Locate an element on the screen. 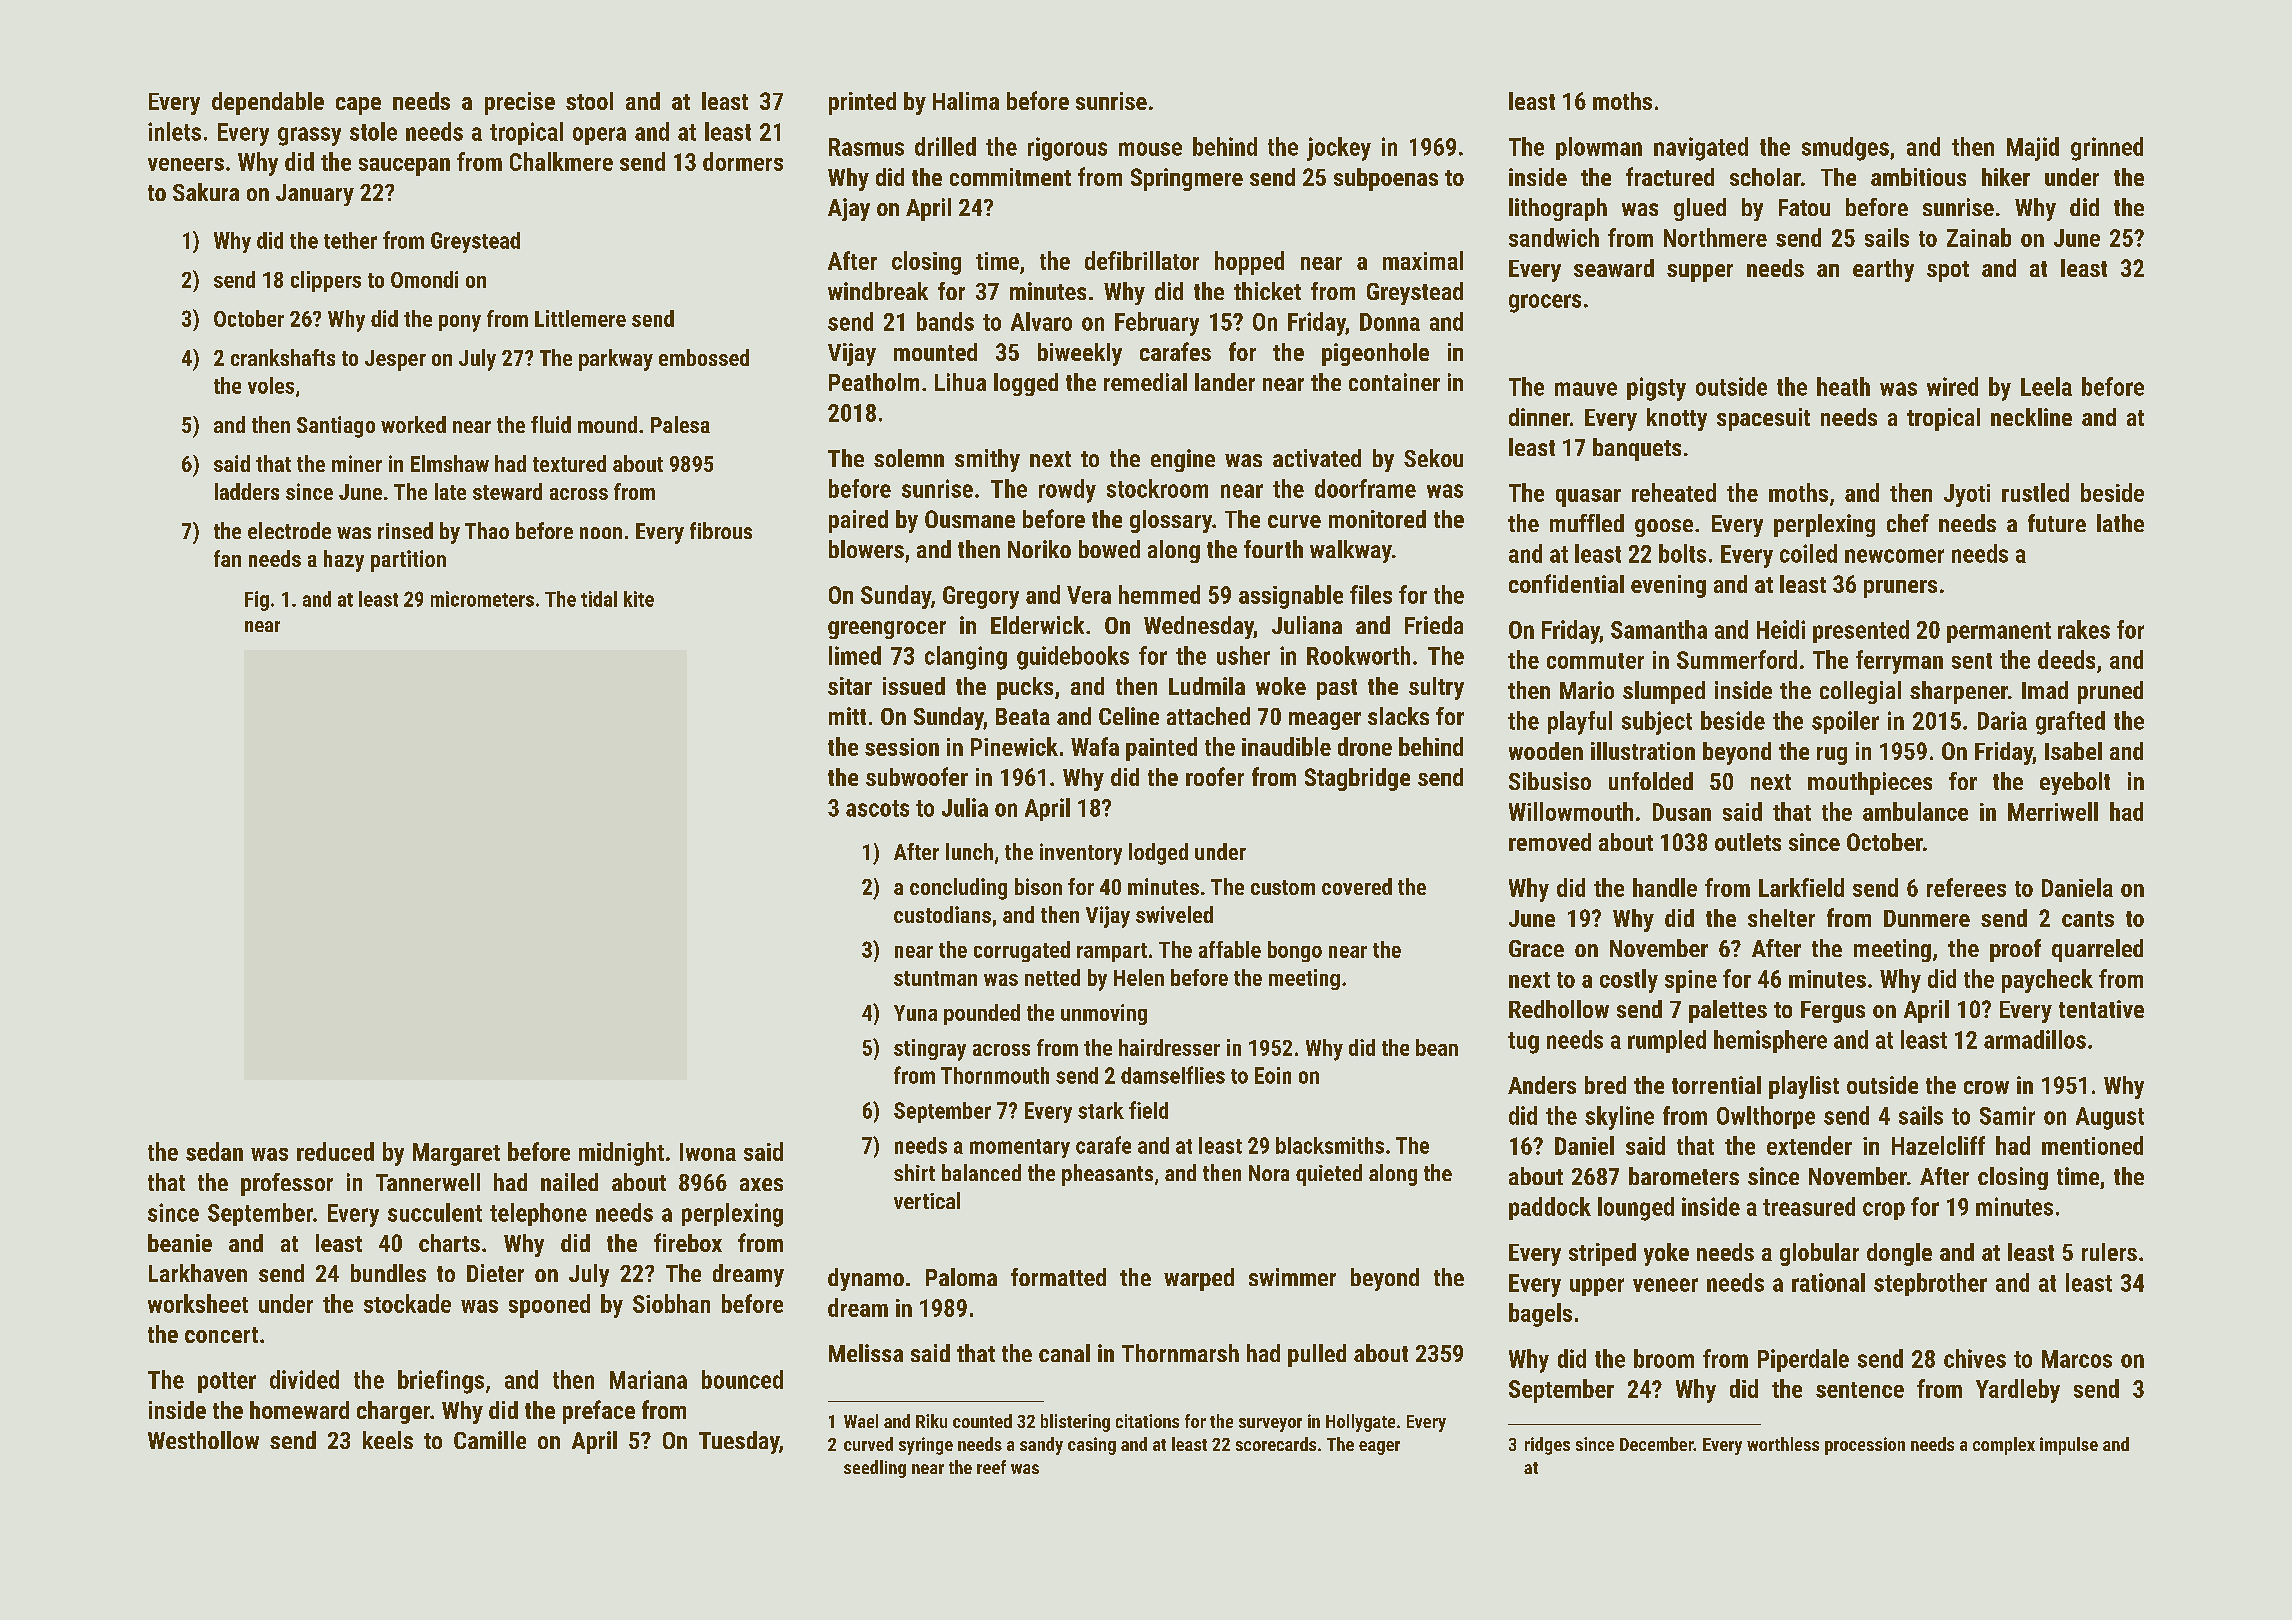 The height and width of the screenshot is (1620, 2292). Westhollow is located at coordinates (203, 1440).
